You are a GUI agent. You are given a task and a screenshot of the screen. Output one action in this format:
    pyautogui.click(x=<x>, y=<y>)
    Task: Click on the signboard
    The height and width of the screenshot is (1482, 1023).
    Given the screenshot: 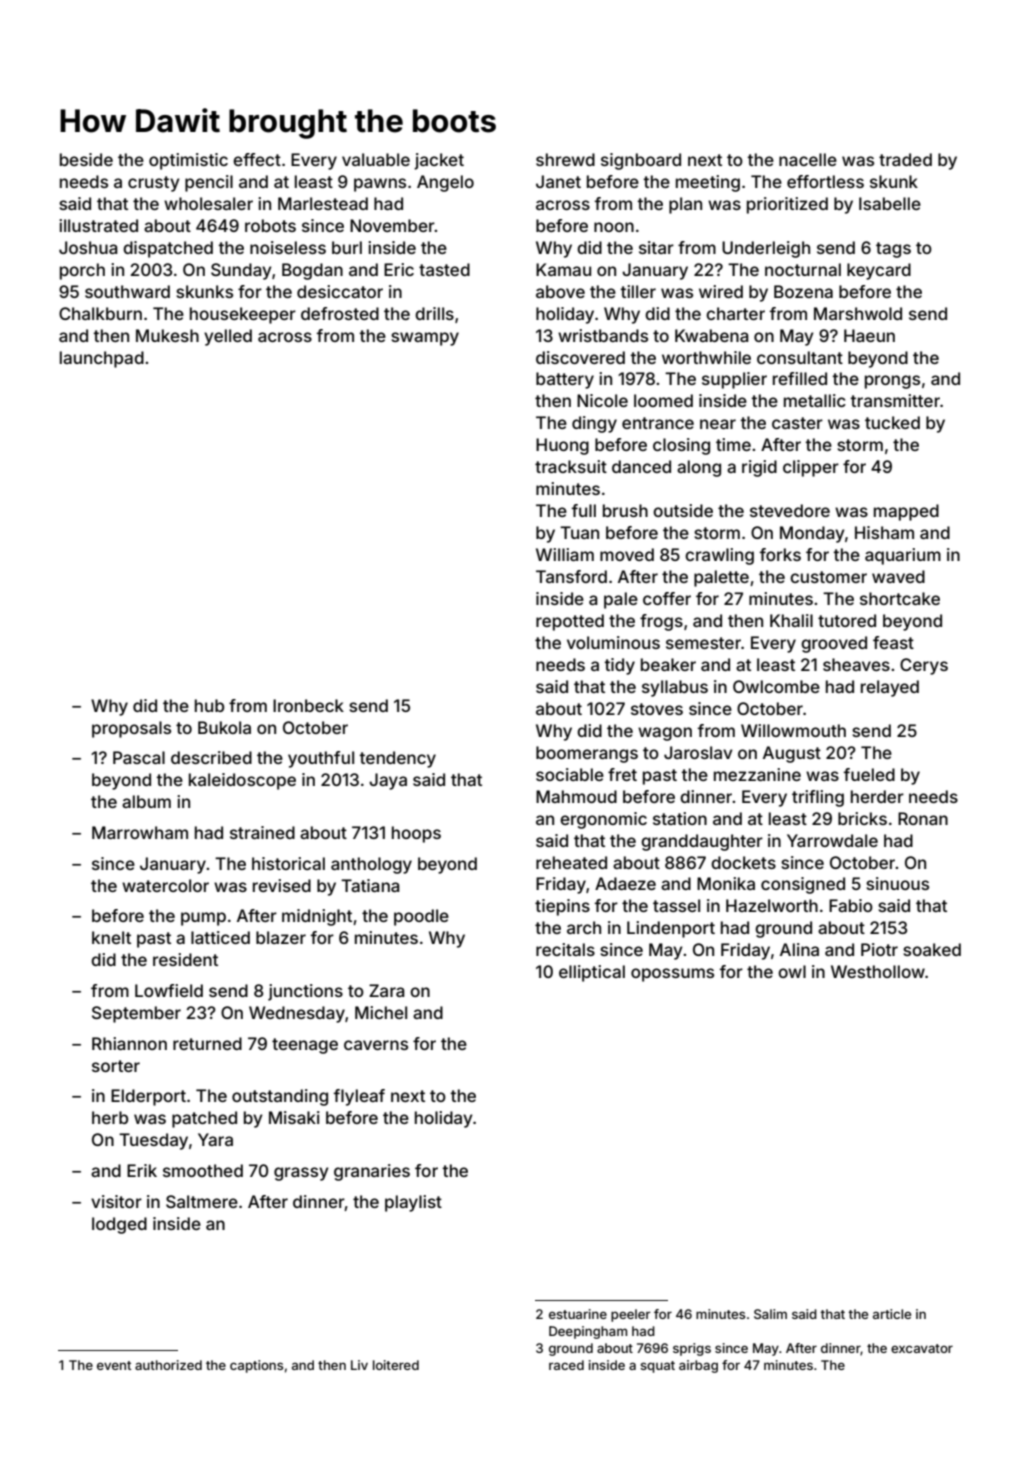 What is the action you would take?
    pyautogui.click(x=641, y=161)
